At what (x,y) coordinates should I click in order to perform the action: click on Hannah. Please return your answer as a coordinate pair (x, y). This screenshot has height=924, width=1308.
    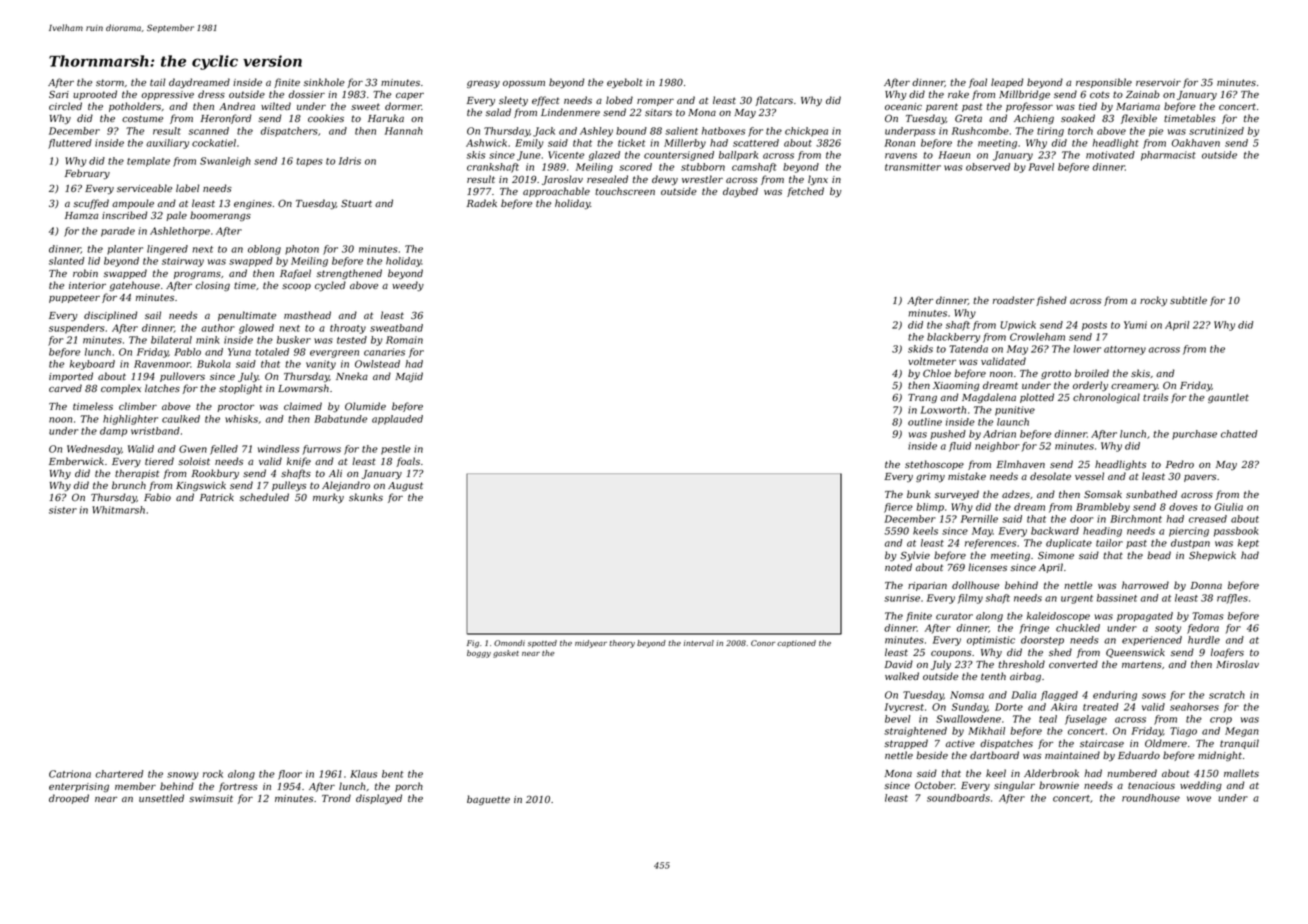
    Looking at the image, I should click on (404, 131).
